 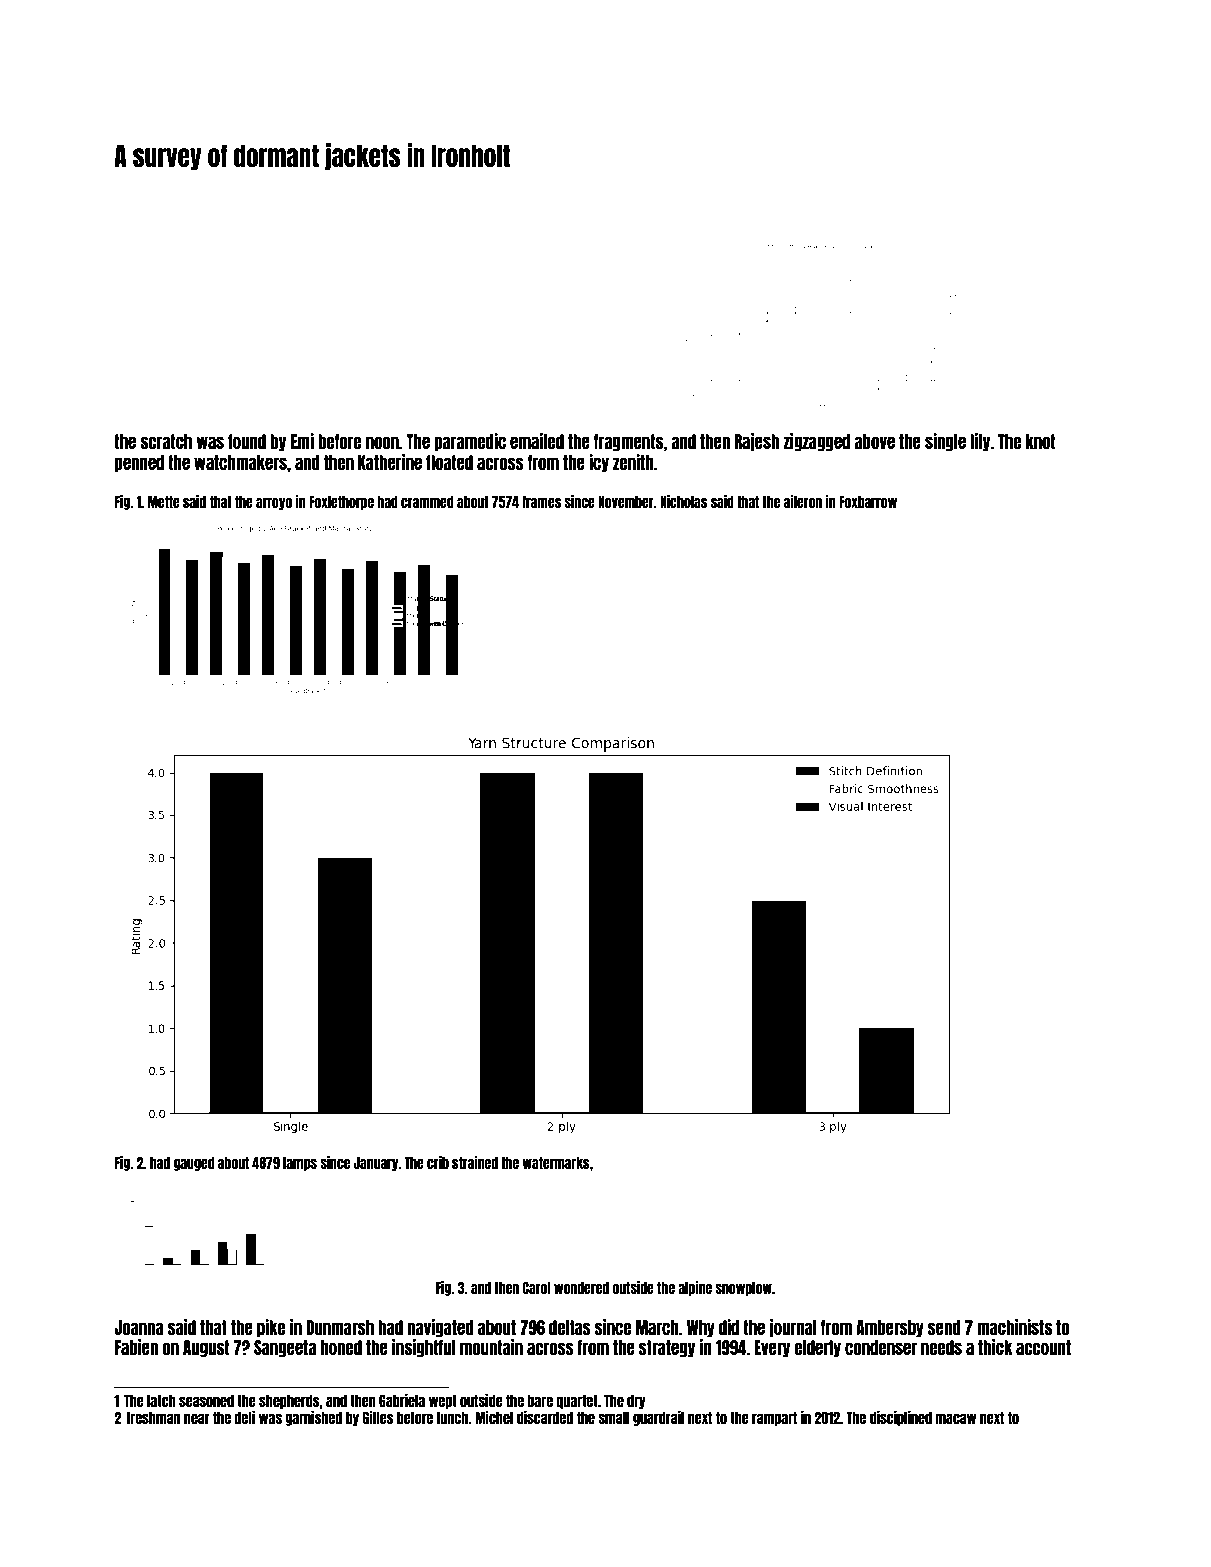 What do you see at coordinates (536, 1288) in the screenshot?
I see `Carol` at bounding box center [536, 1288].
